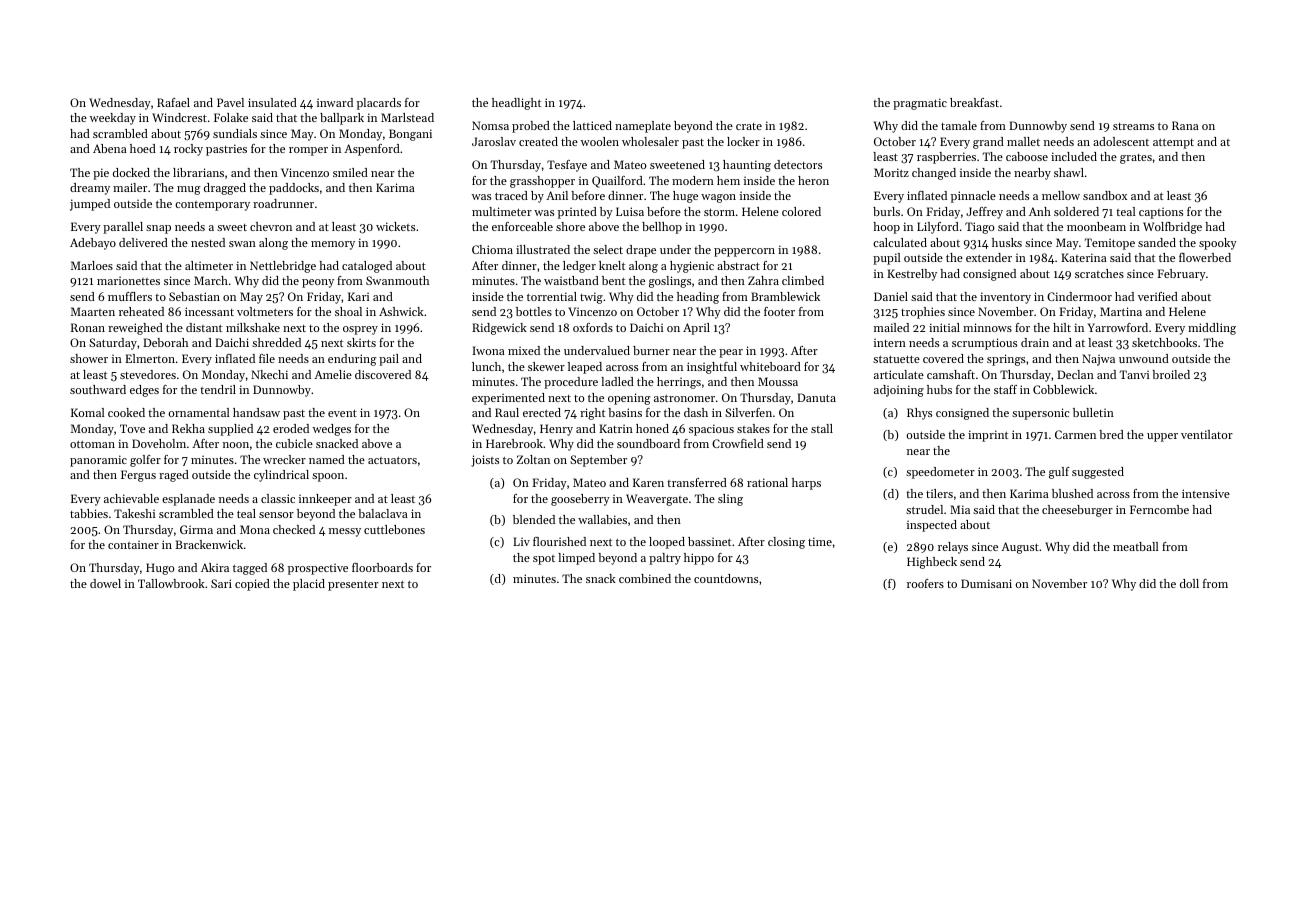  What do you see at coordinates (803, 280) in the image?
I see `climbed` at bounding box center [803, 280].
